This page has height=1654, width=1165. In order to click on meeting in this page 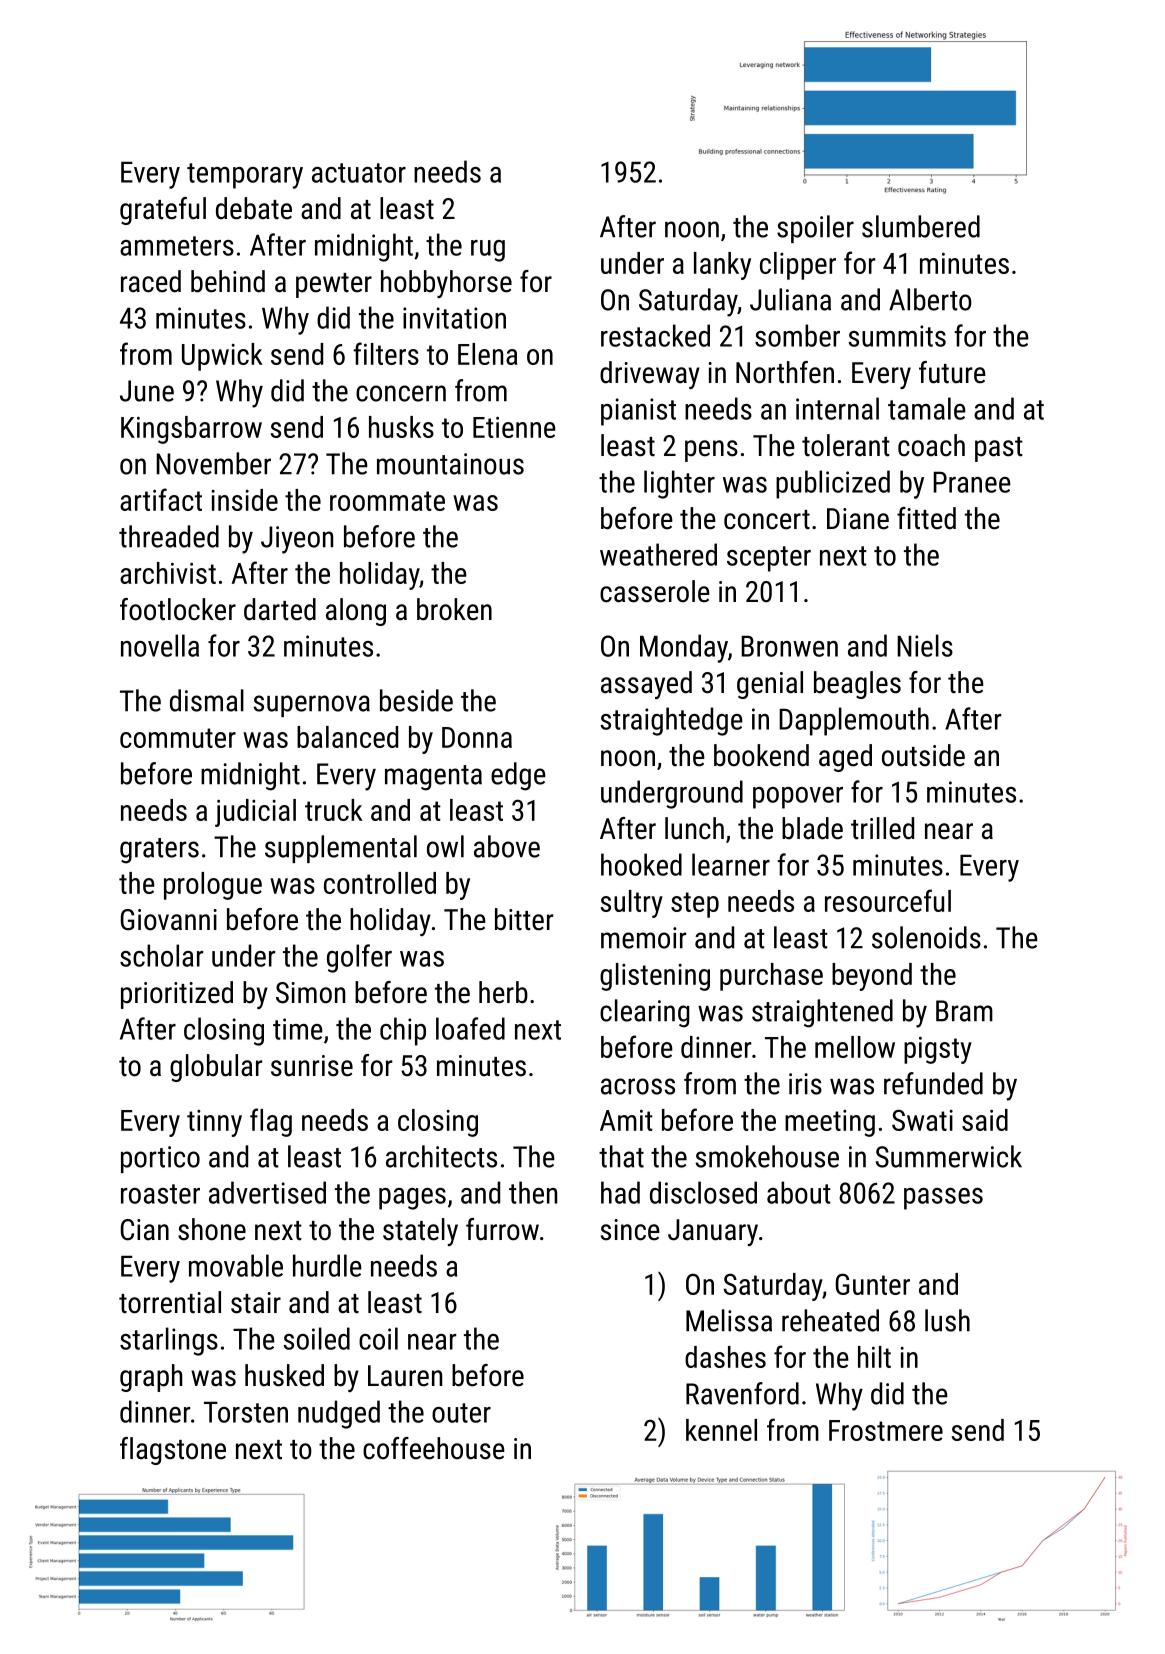, I will do `click(830, 1123)`.
